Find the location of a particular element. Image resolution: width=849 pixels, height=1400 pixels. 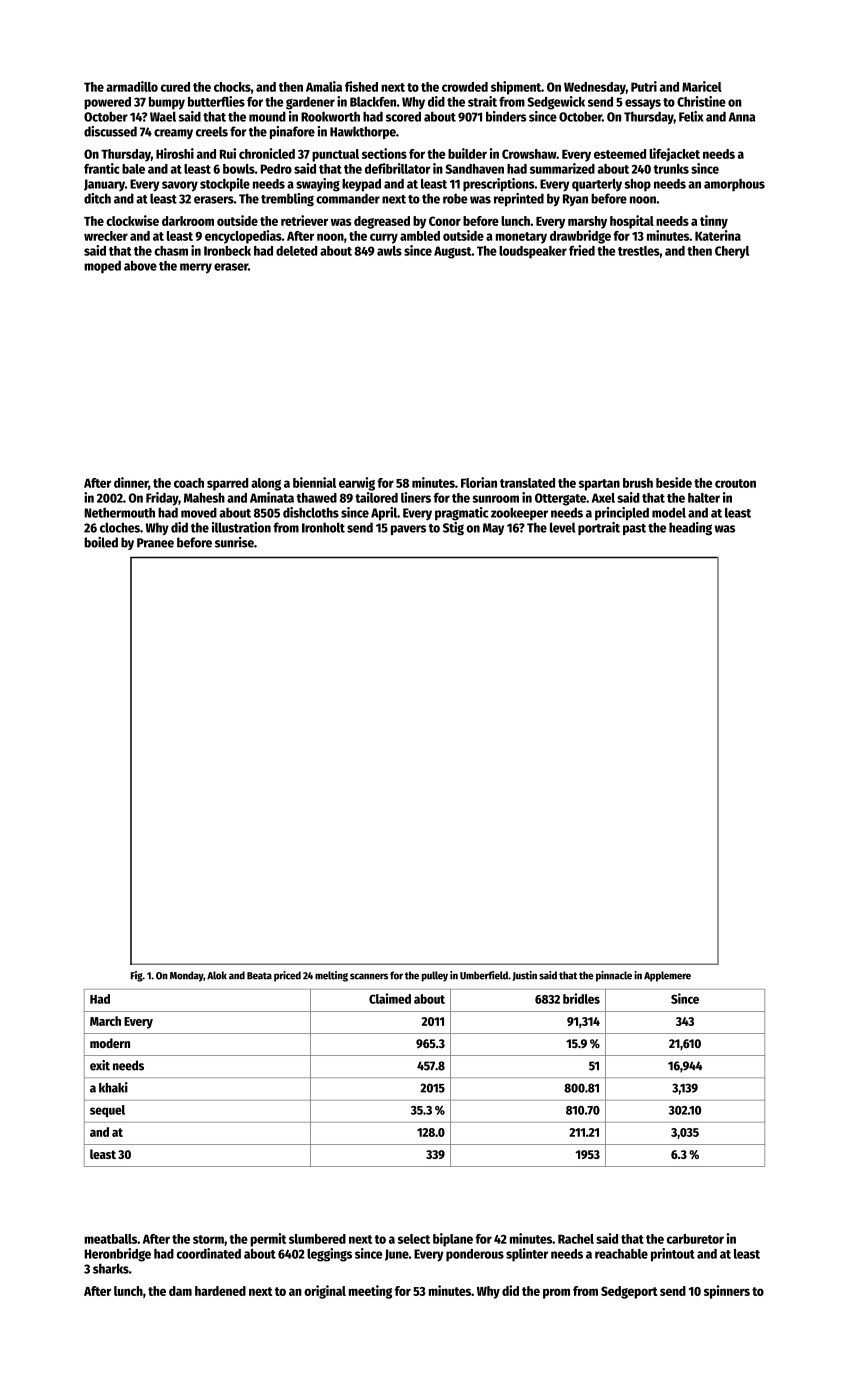

brush is located at coordinates (638, 483).
